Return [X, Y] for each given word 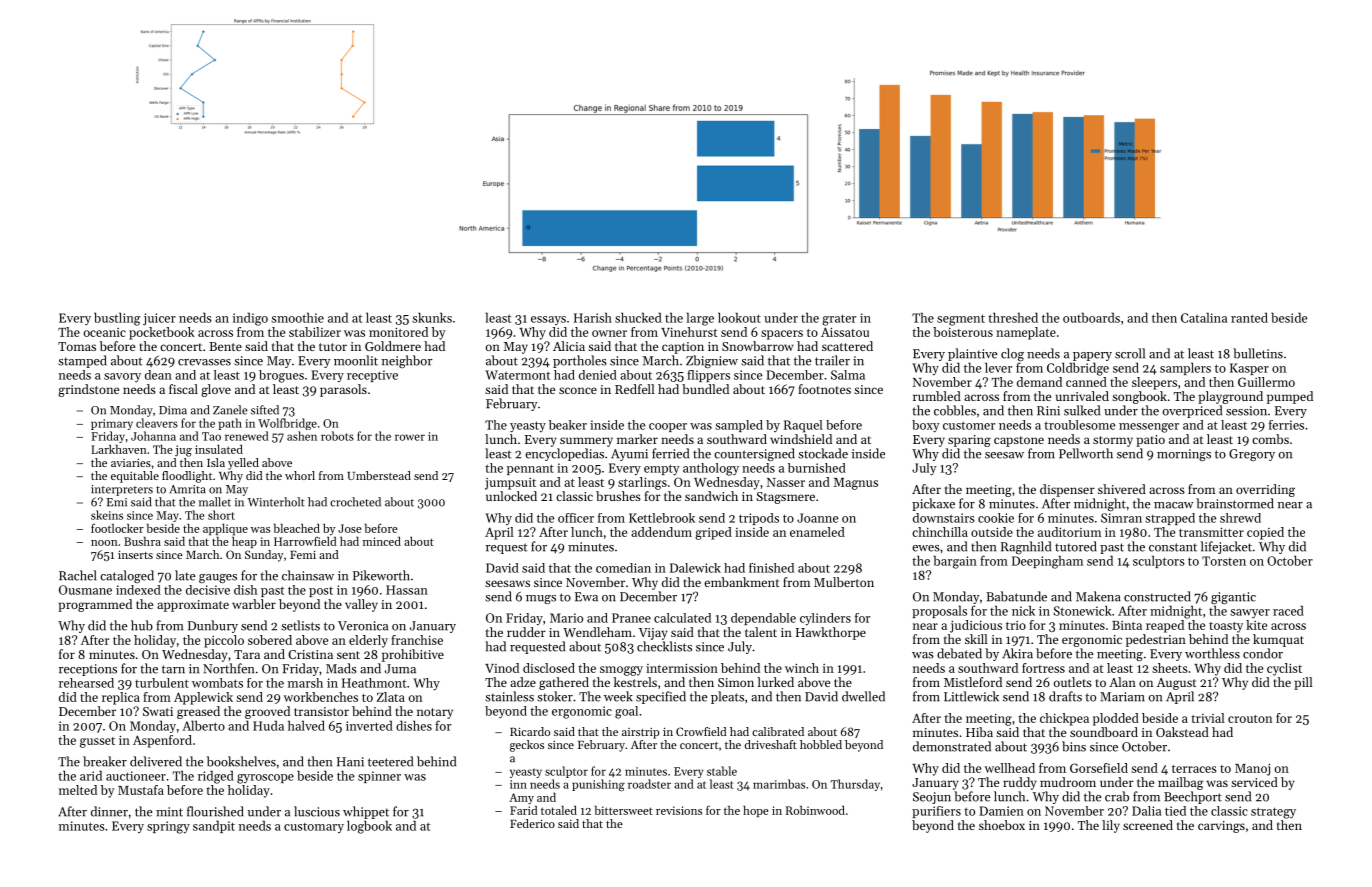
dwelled [863, 696]
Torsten [1224, 561]
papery [1092, 356]
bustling [117, 319]
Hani [350, 762]
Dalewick [695, 568]
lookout [739, 317]
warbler [254, 604]
